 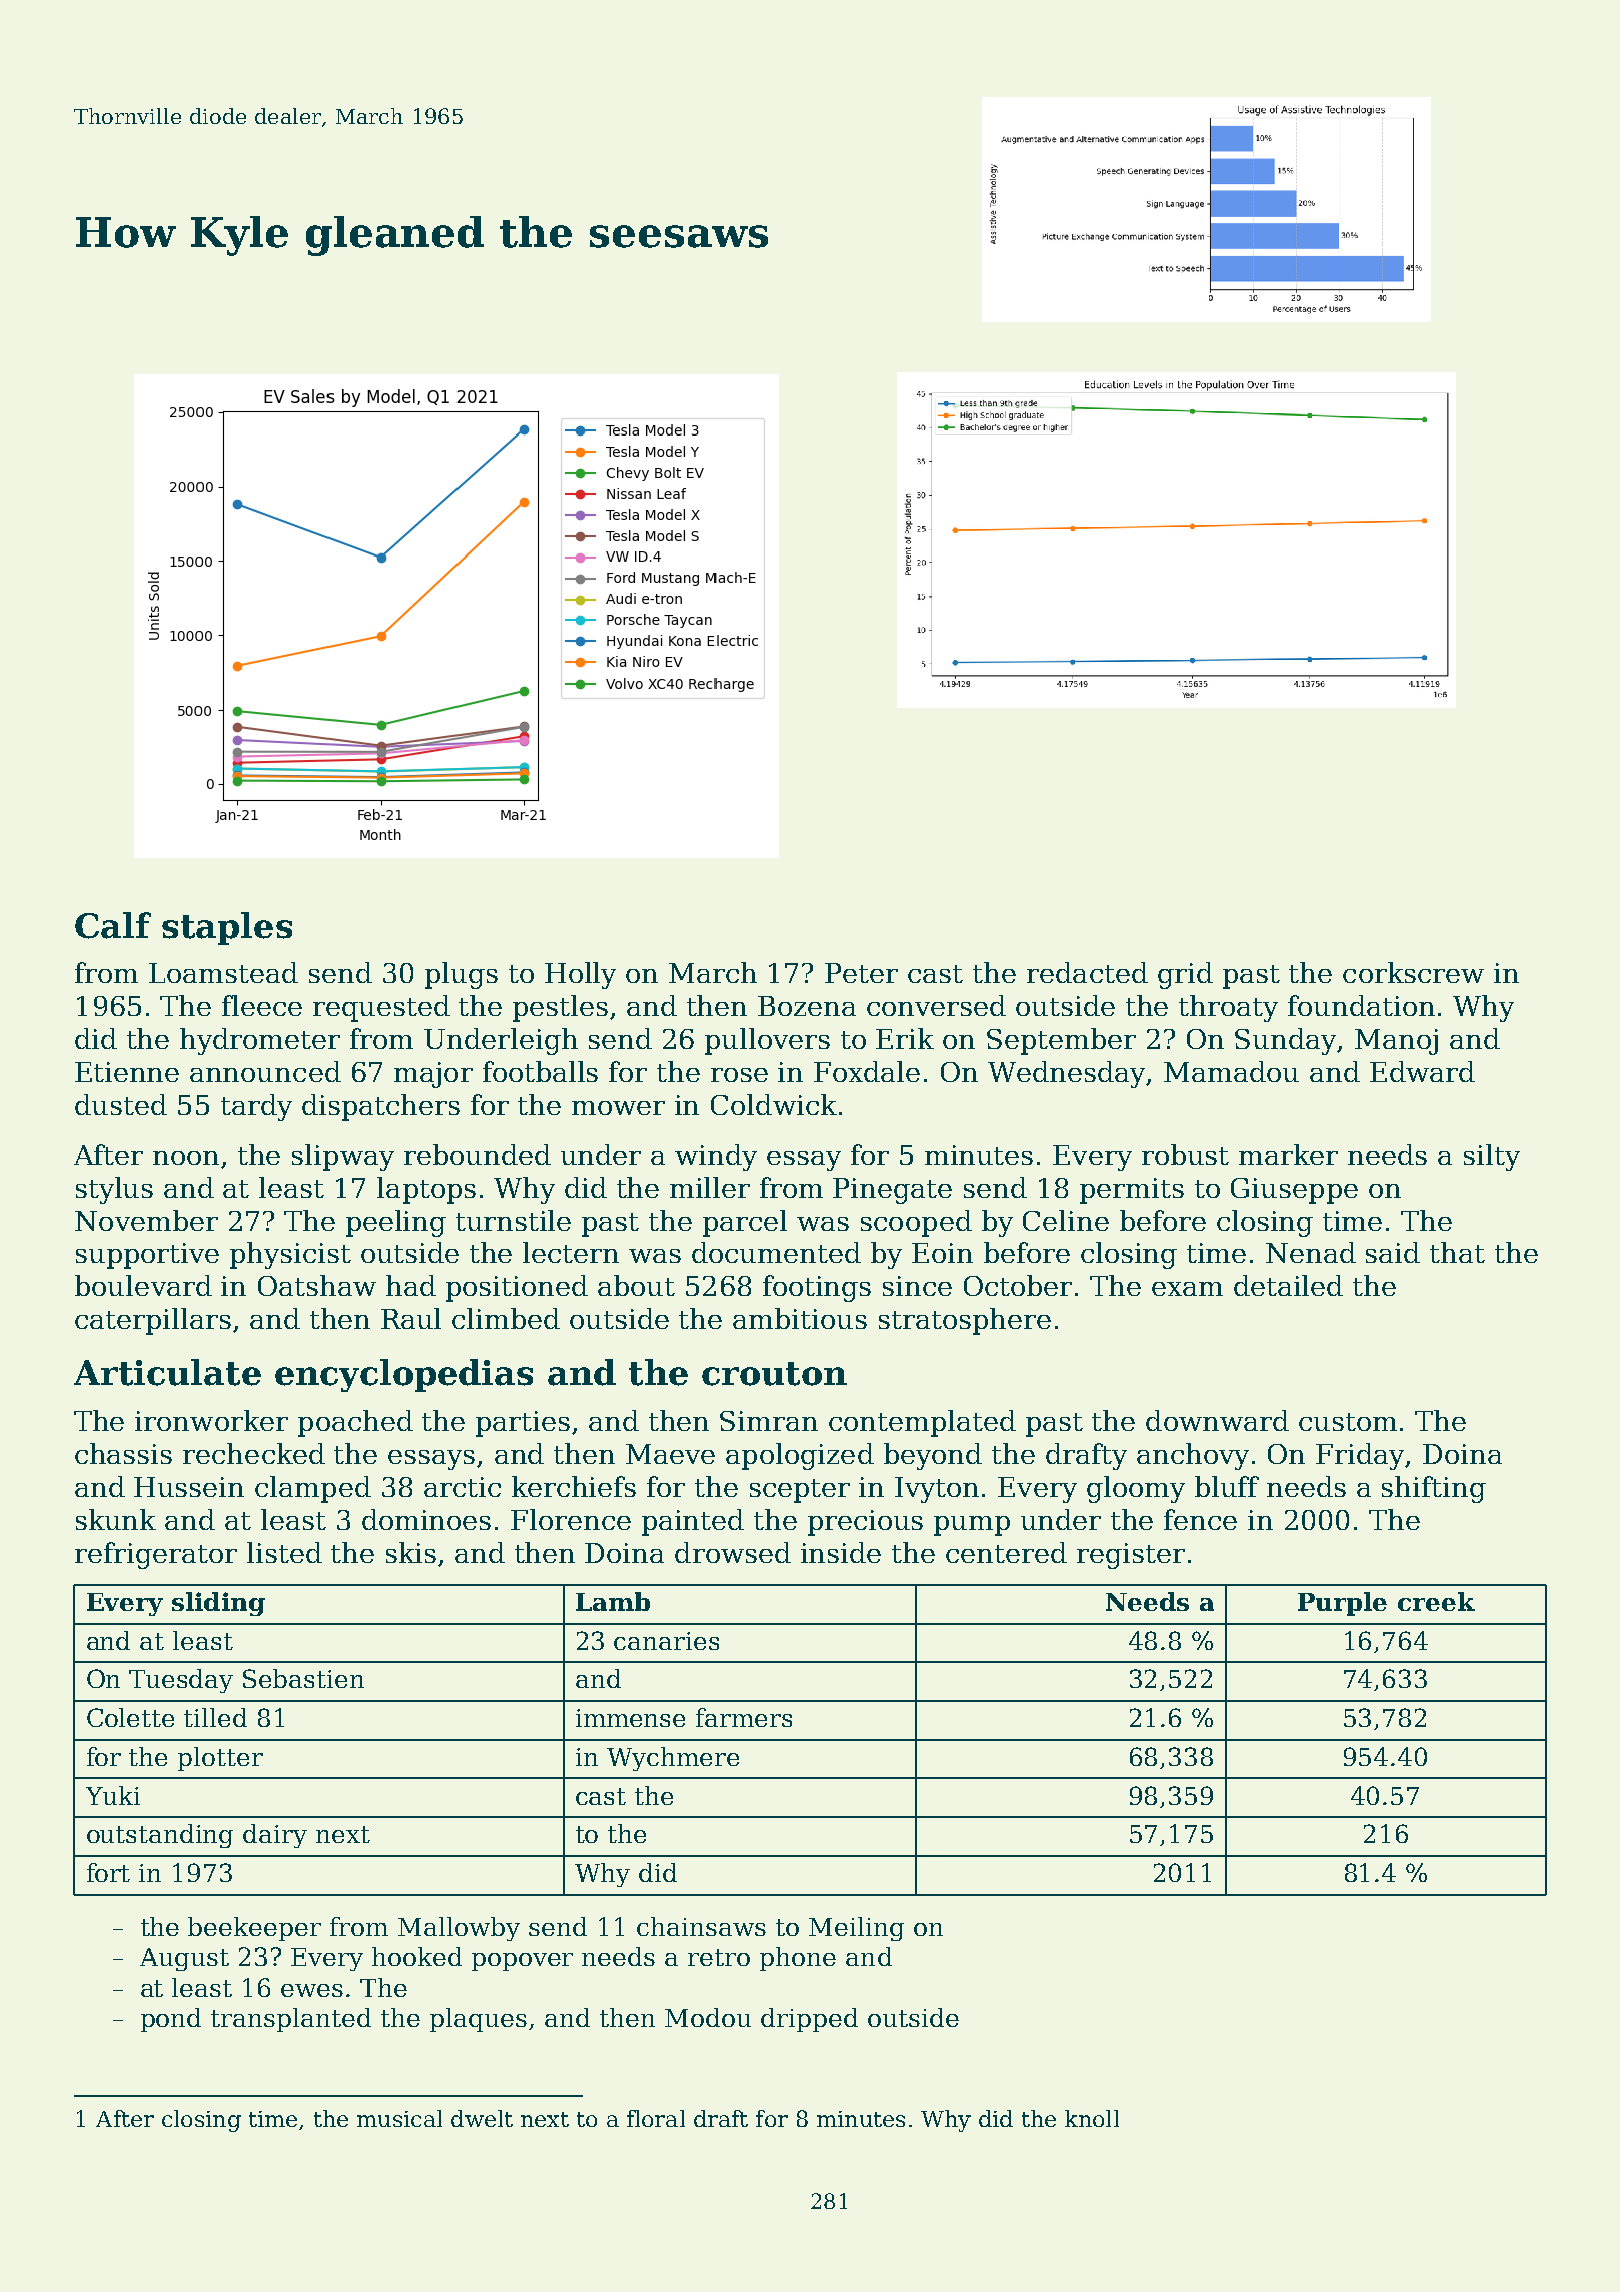 What do you see at coordinates (630, 1718) in the document?
I see `immense` at bounding box center [630, 1718].
